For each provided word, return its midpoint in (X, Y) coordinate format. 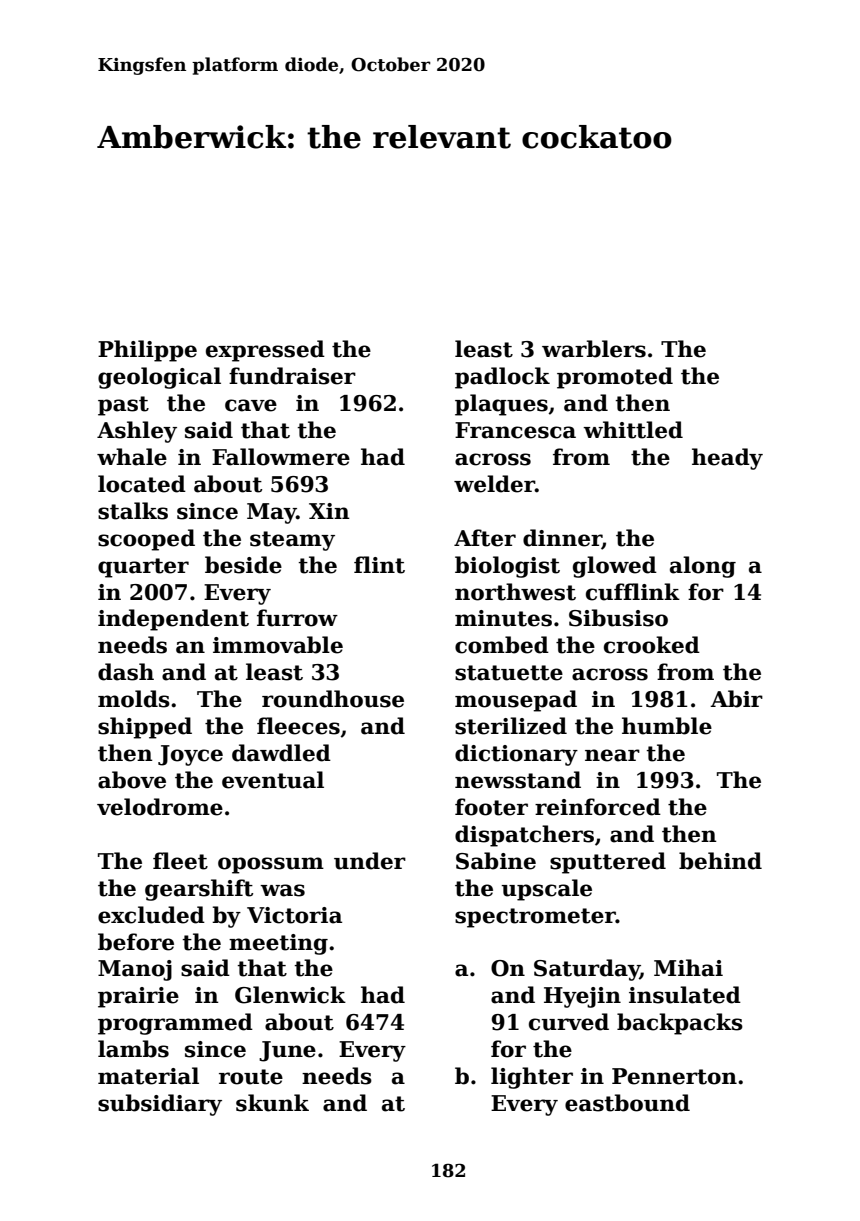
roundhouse (333, 699)
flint (379, 565)
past (123, 406)
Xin (329, 511)
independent (173, 620)
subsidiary (160, 1105)
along (703, 567)
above (132, 780)
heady (727, 459)
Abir (736, 699)
